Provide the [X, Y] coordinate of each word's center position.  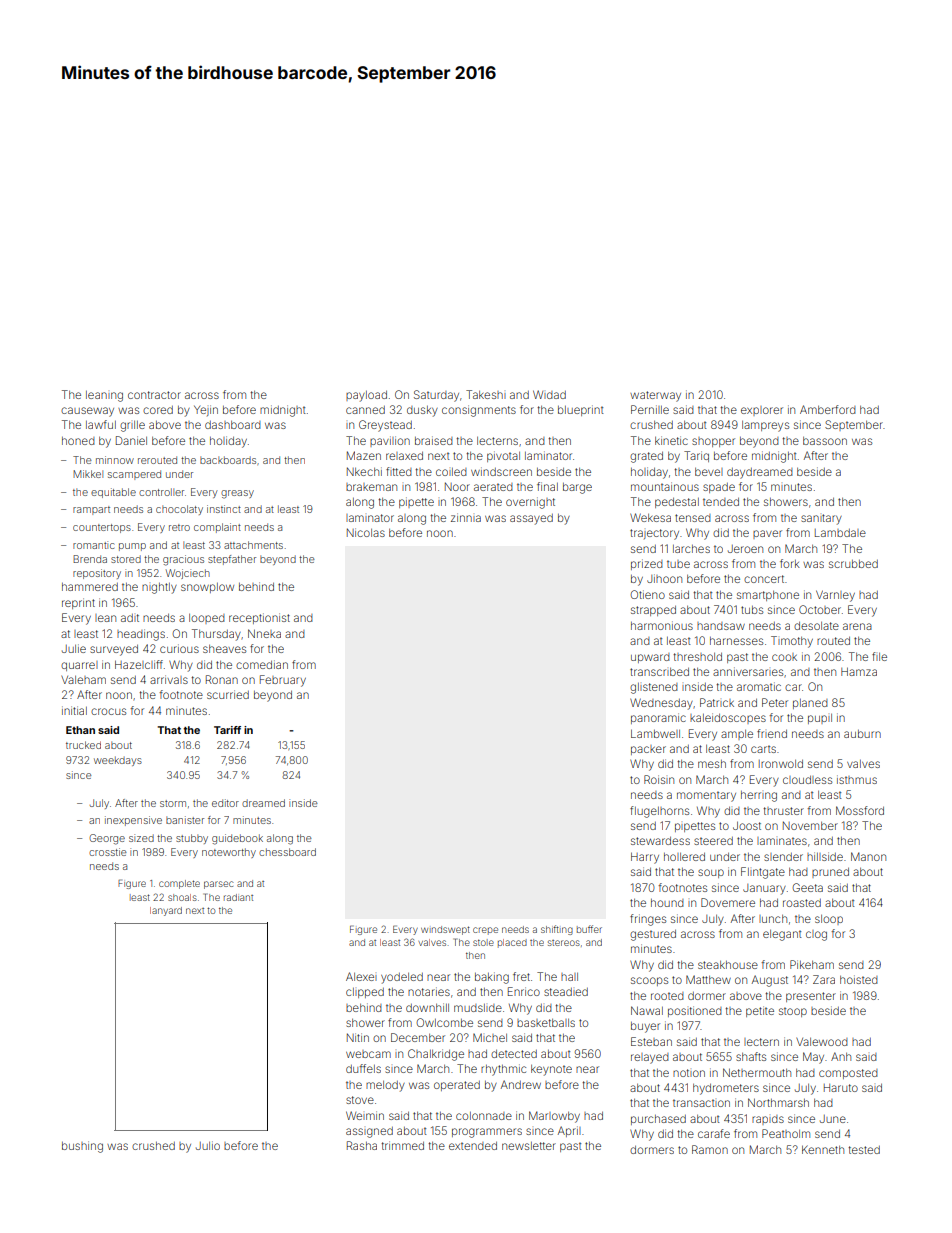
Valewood [822, 1042]
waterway [655, 396]
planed [810, 704]
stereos [564, 943]
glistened [654, 688]
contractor [154, 395]
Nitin [358, 1037]
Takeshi [486, 394]
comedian [262, 664]
